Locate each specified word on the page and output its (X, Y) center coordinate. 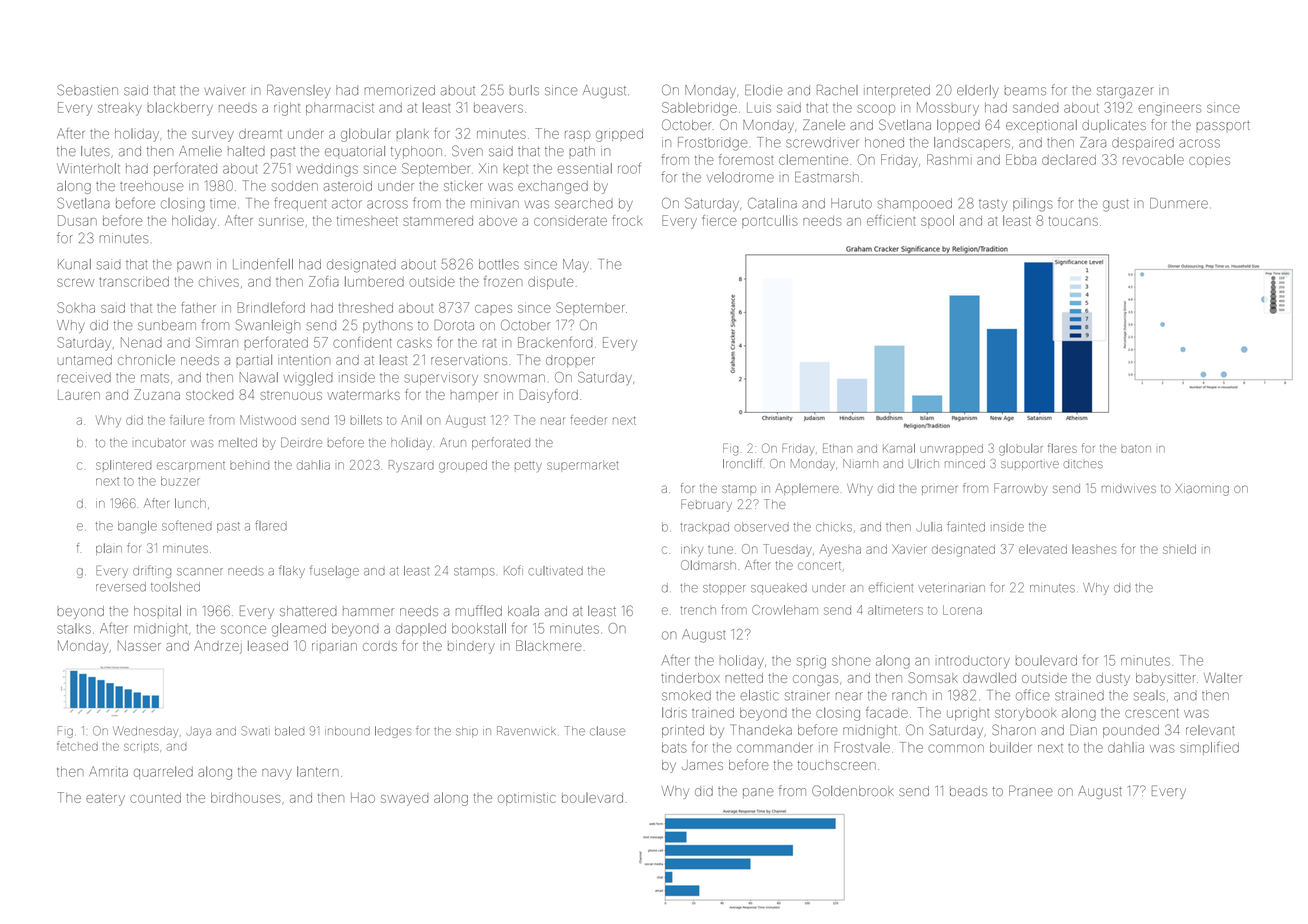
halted (246, 151)
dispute (550, 282)
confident (362, 342)
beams (1025, 91)
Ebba (1021, 159)
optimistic (527, 799)
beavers (498, 108)
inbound (347, 731)
